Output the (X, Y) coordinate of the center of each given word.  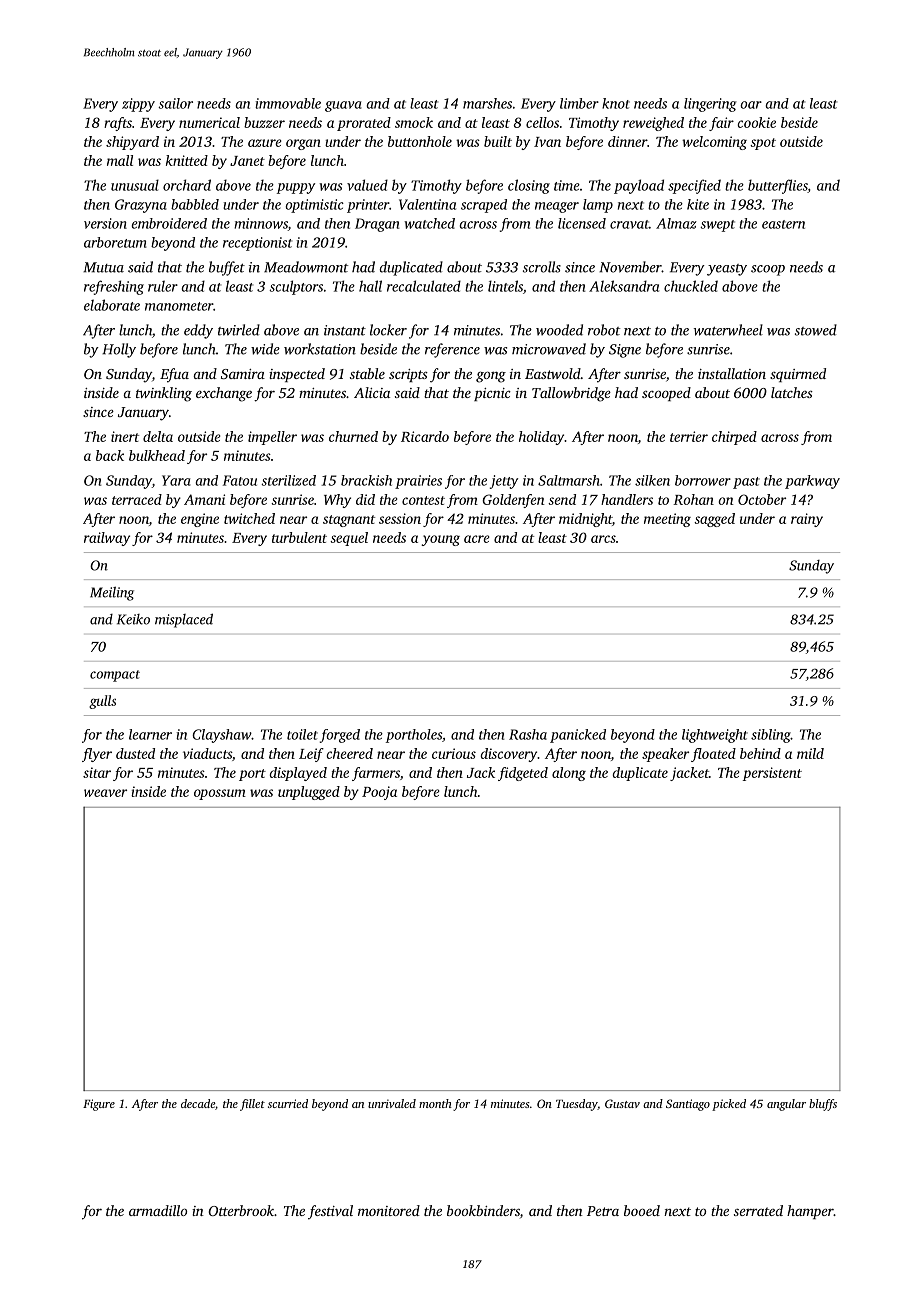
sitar (97, 772)
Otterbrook (241, 1210)
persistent (772, 774)
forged (340, 736)
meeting (667, 520)
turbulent (299, 537)
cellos (542, 122)
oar (751, 105)
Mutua (103, 267)
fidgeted (523, 774)
